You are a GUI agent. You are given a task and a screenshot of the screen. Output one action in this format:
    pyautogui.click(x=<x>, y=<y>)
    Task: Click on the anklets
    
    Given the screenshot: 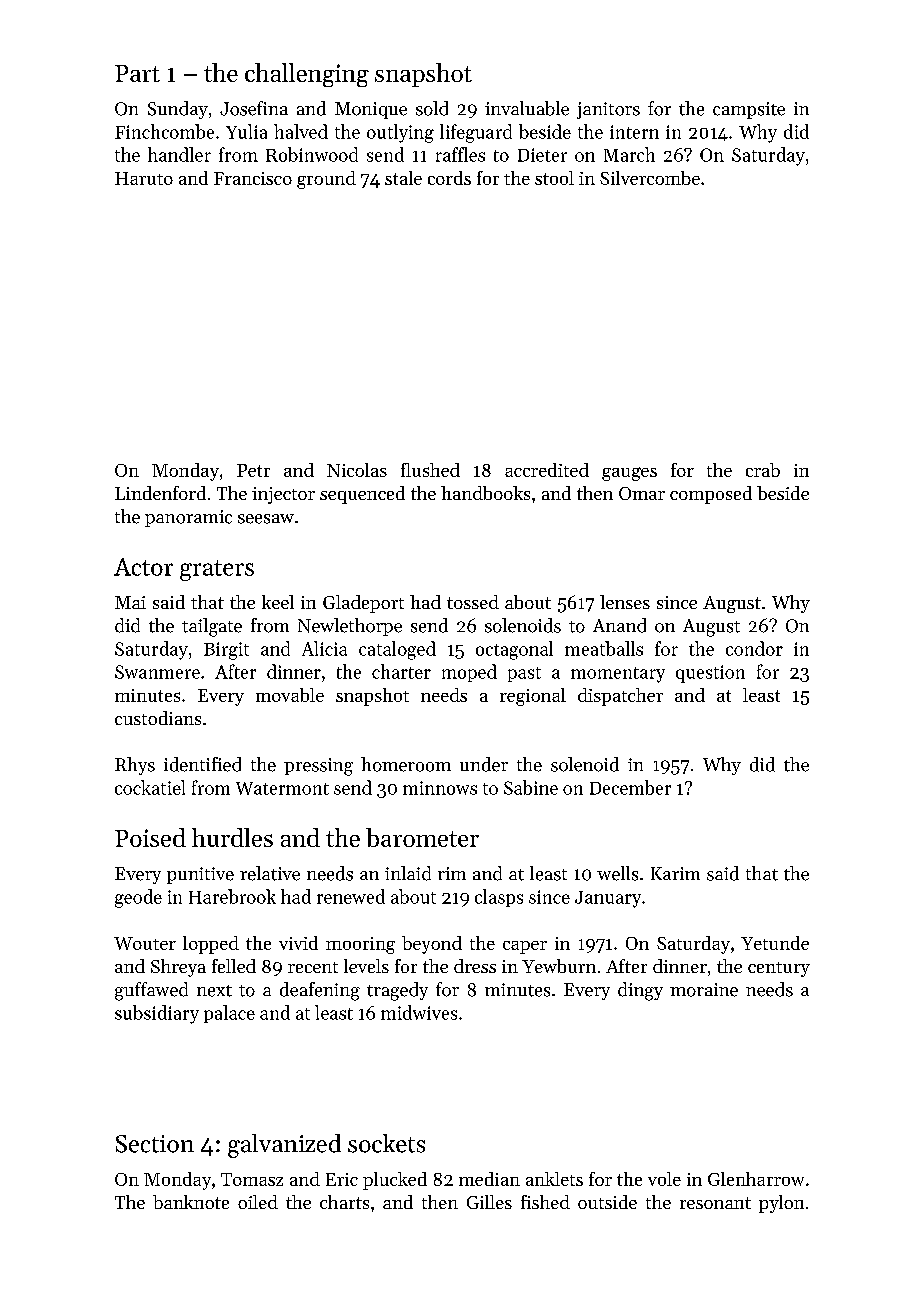 What is the action you would take?
    pyautogui.click(x=554, y=1179)
